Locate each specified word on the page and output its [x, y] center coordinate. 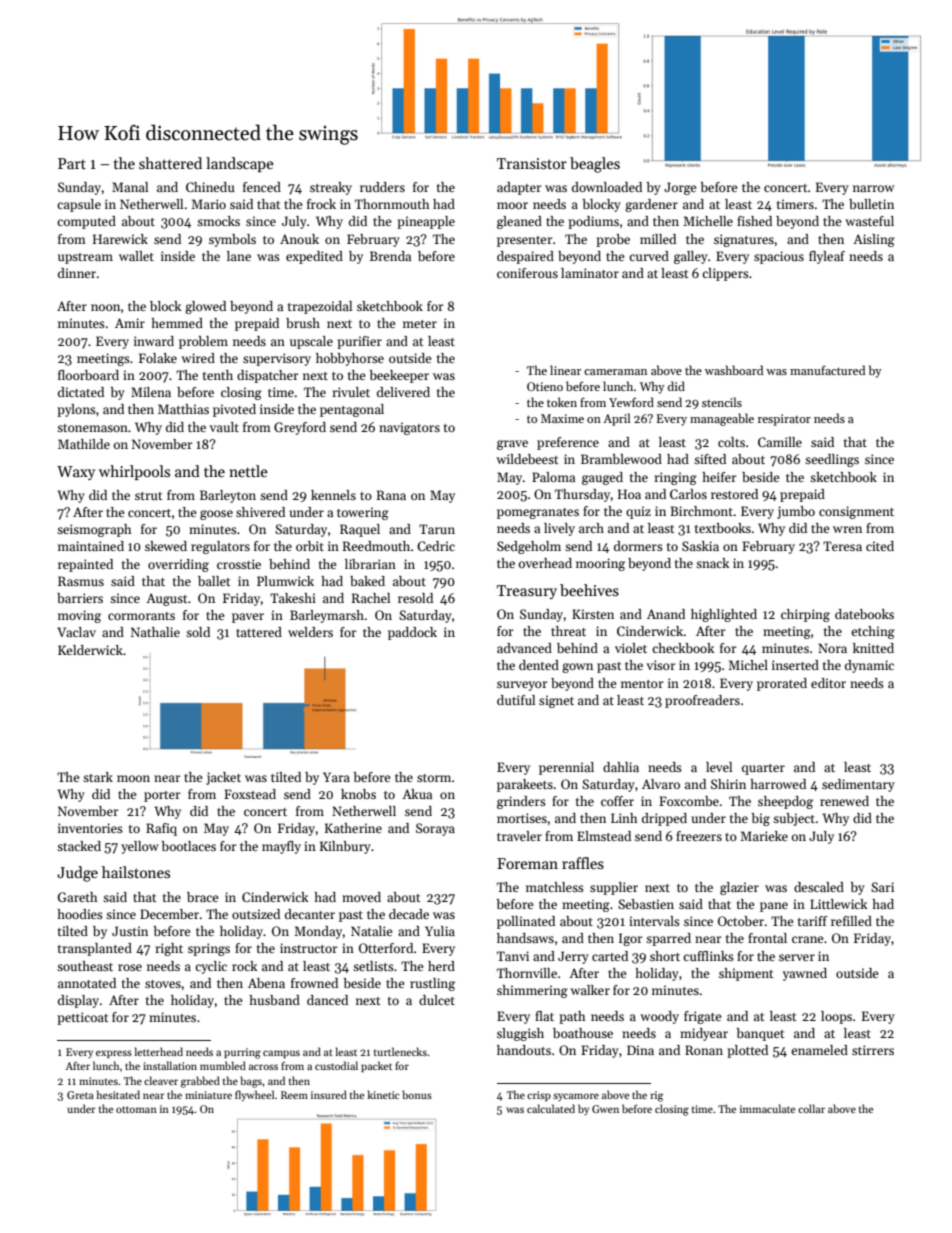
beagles [595, 165]
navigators [409, 428]
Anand [666, 614]
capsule [79, 205]
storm [434, 778]
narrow [873, 188]
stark [98, 777]
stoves [163, 984]
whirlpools [134, 472]
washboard [734, 370]
